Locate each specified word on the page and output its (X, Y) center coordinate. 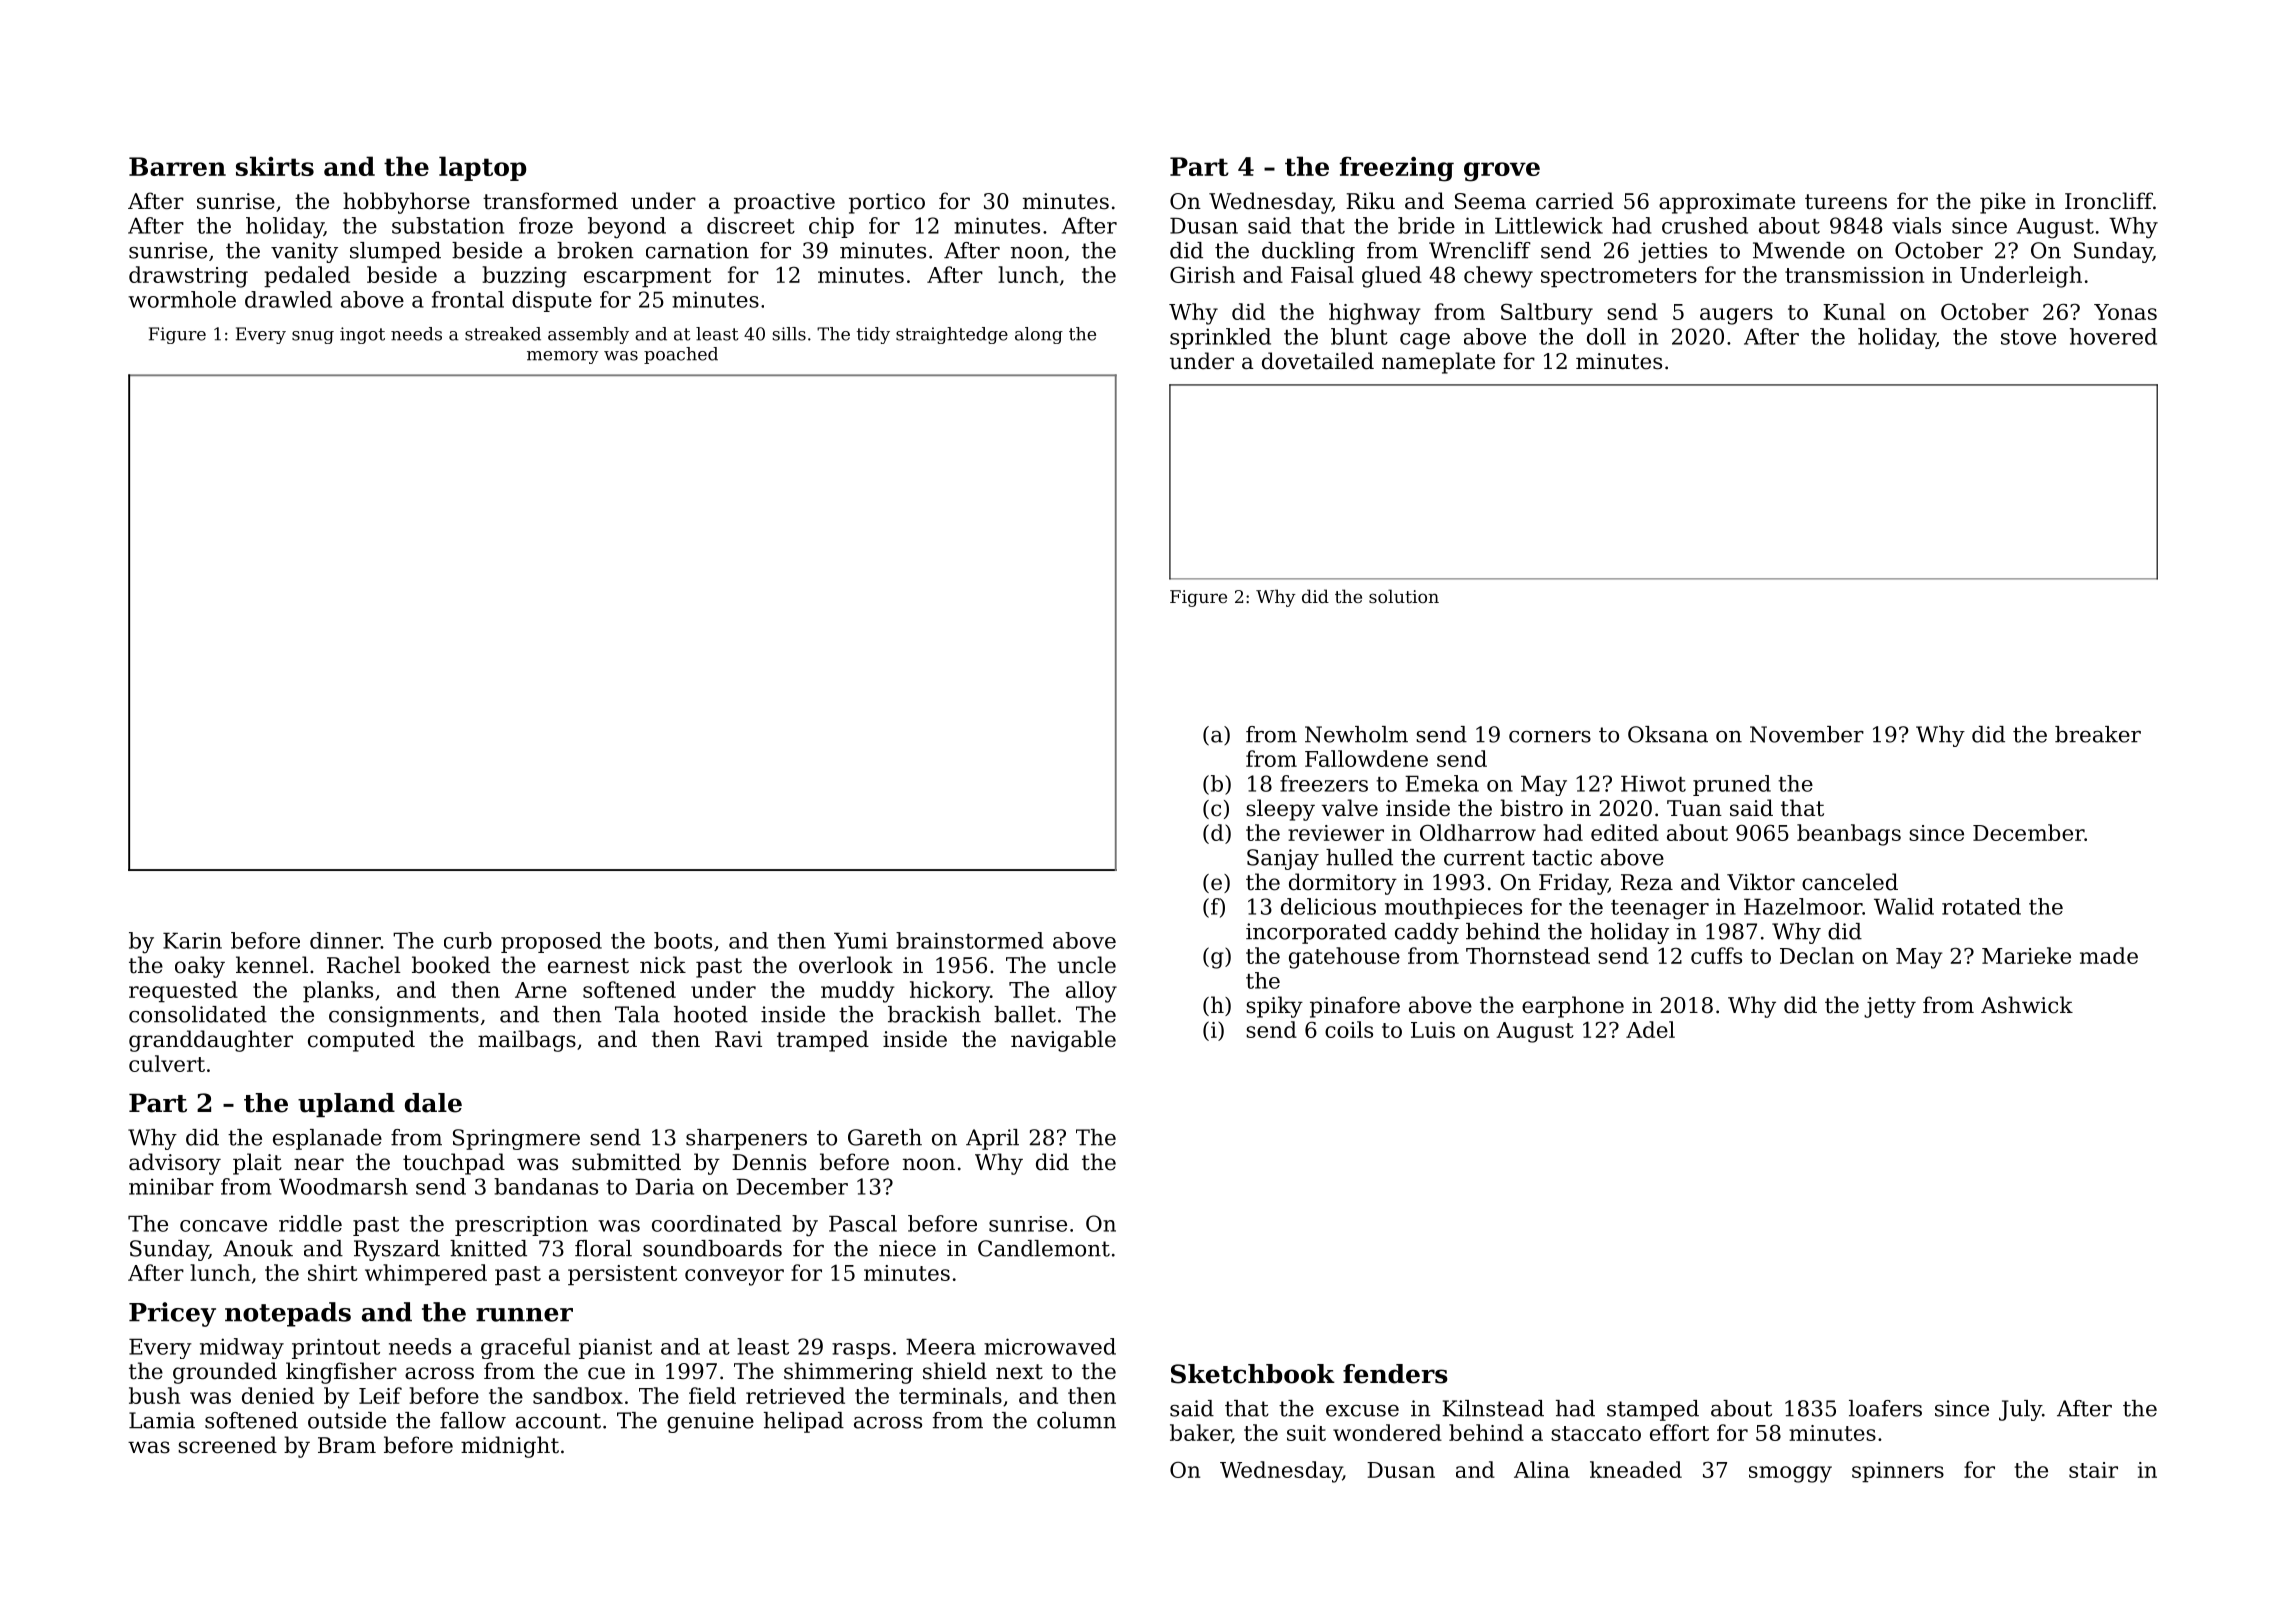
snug (313, 337)
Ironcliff (2109, 201)
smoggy (1790, 1474)
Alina (1542, 1469)
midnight (510, 1447)
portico (887, 203)
